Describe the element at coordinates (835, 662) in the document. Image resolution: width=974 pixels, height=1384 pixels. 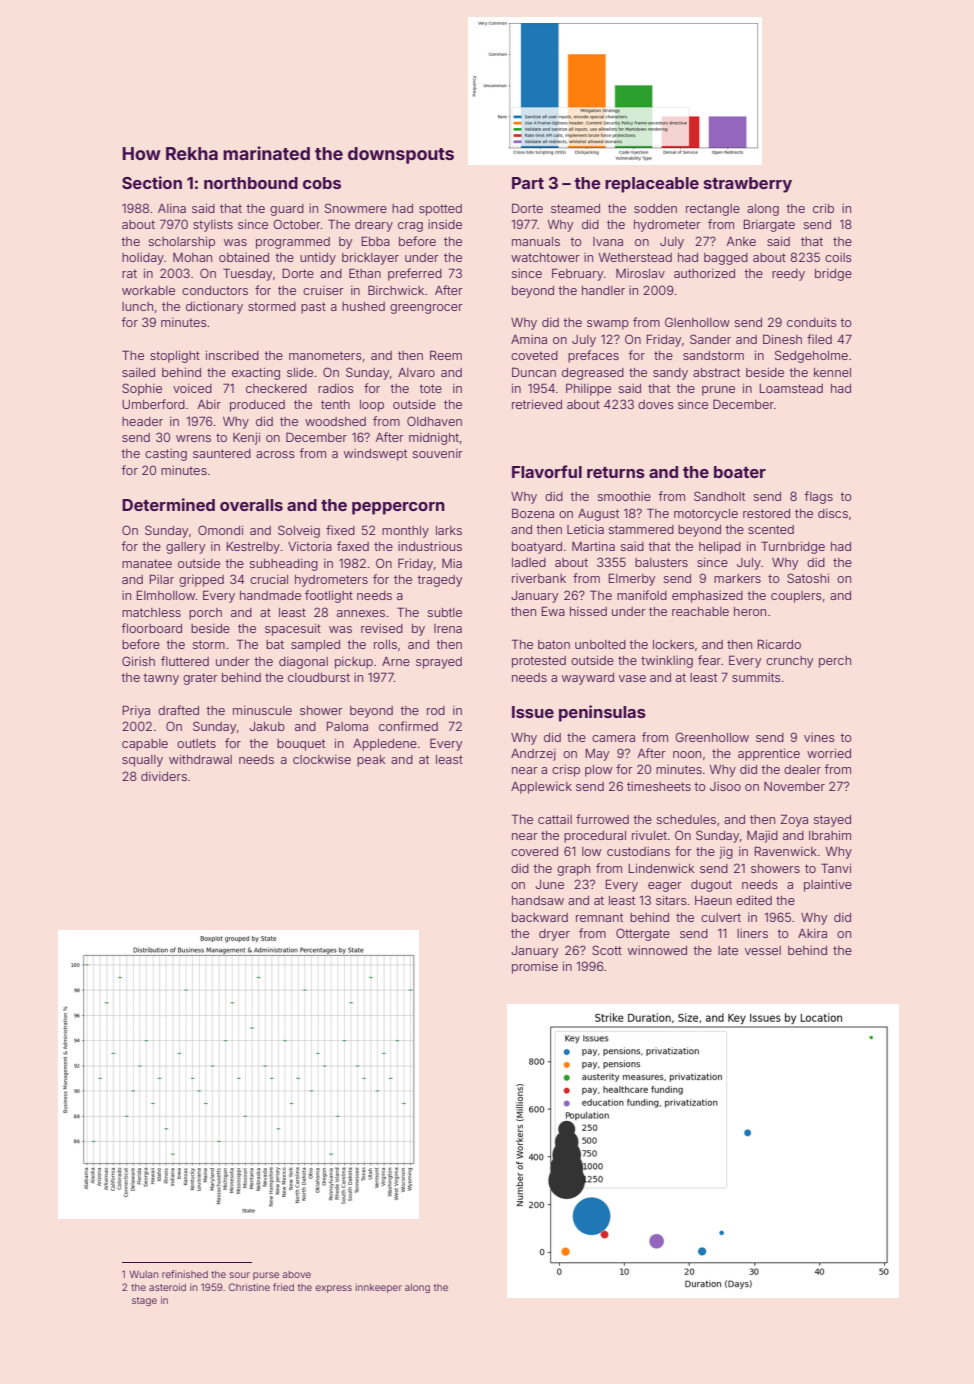
I see `perch` at that location.
